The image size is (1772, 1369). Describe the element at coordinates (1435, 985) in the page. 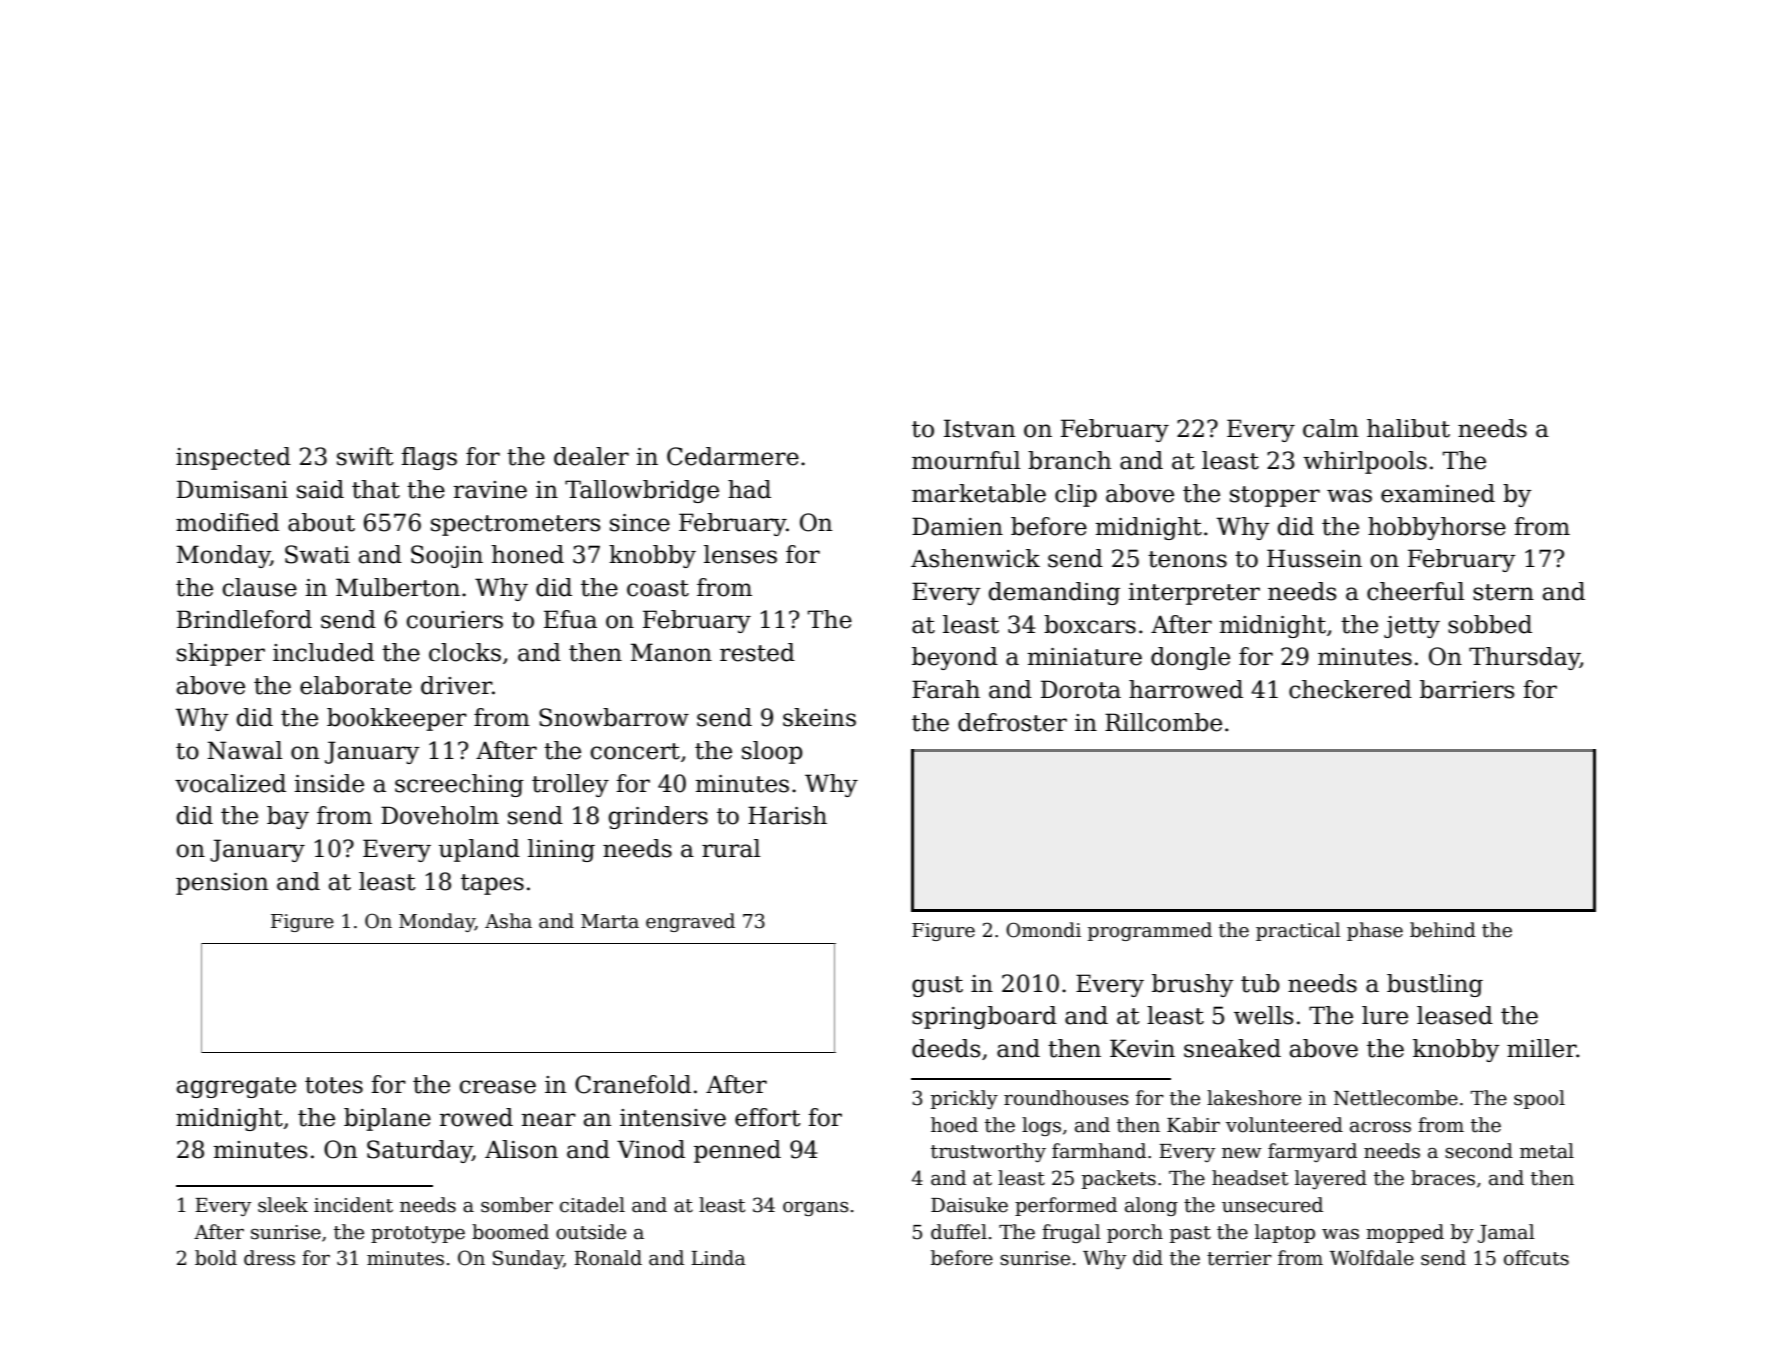

I see `bustling` at that location.
